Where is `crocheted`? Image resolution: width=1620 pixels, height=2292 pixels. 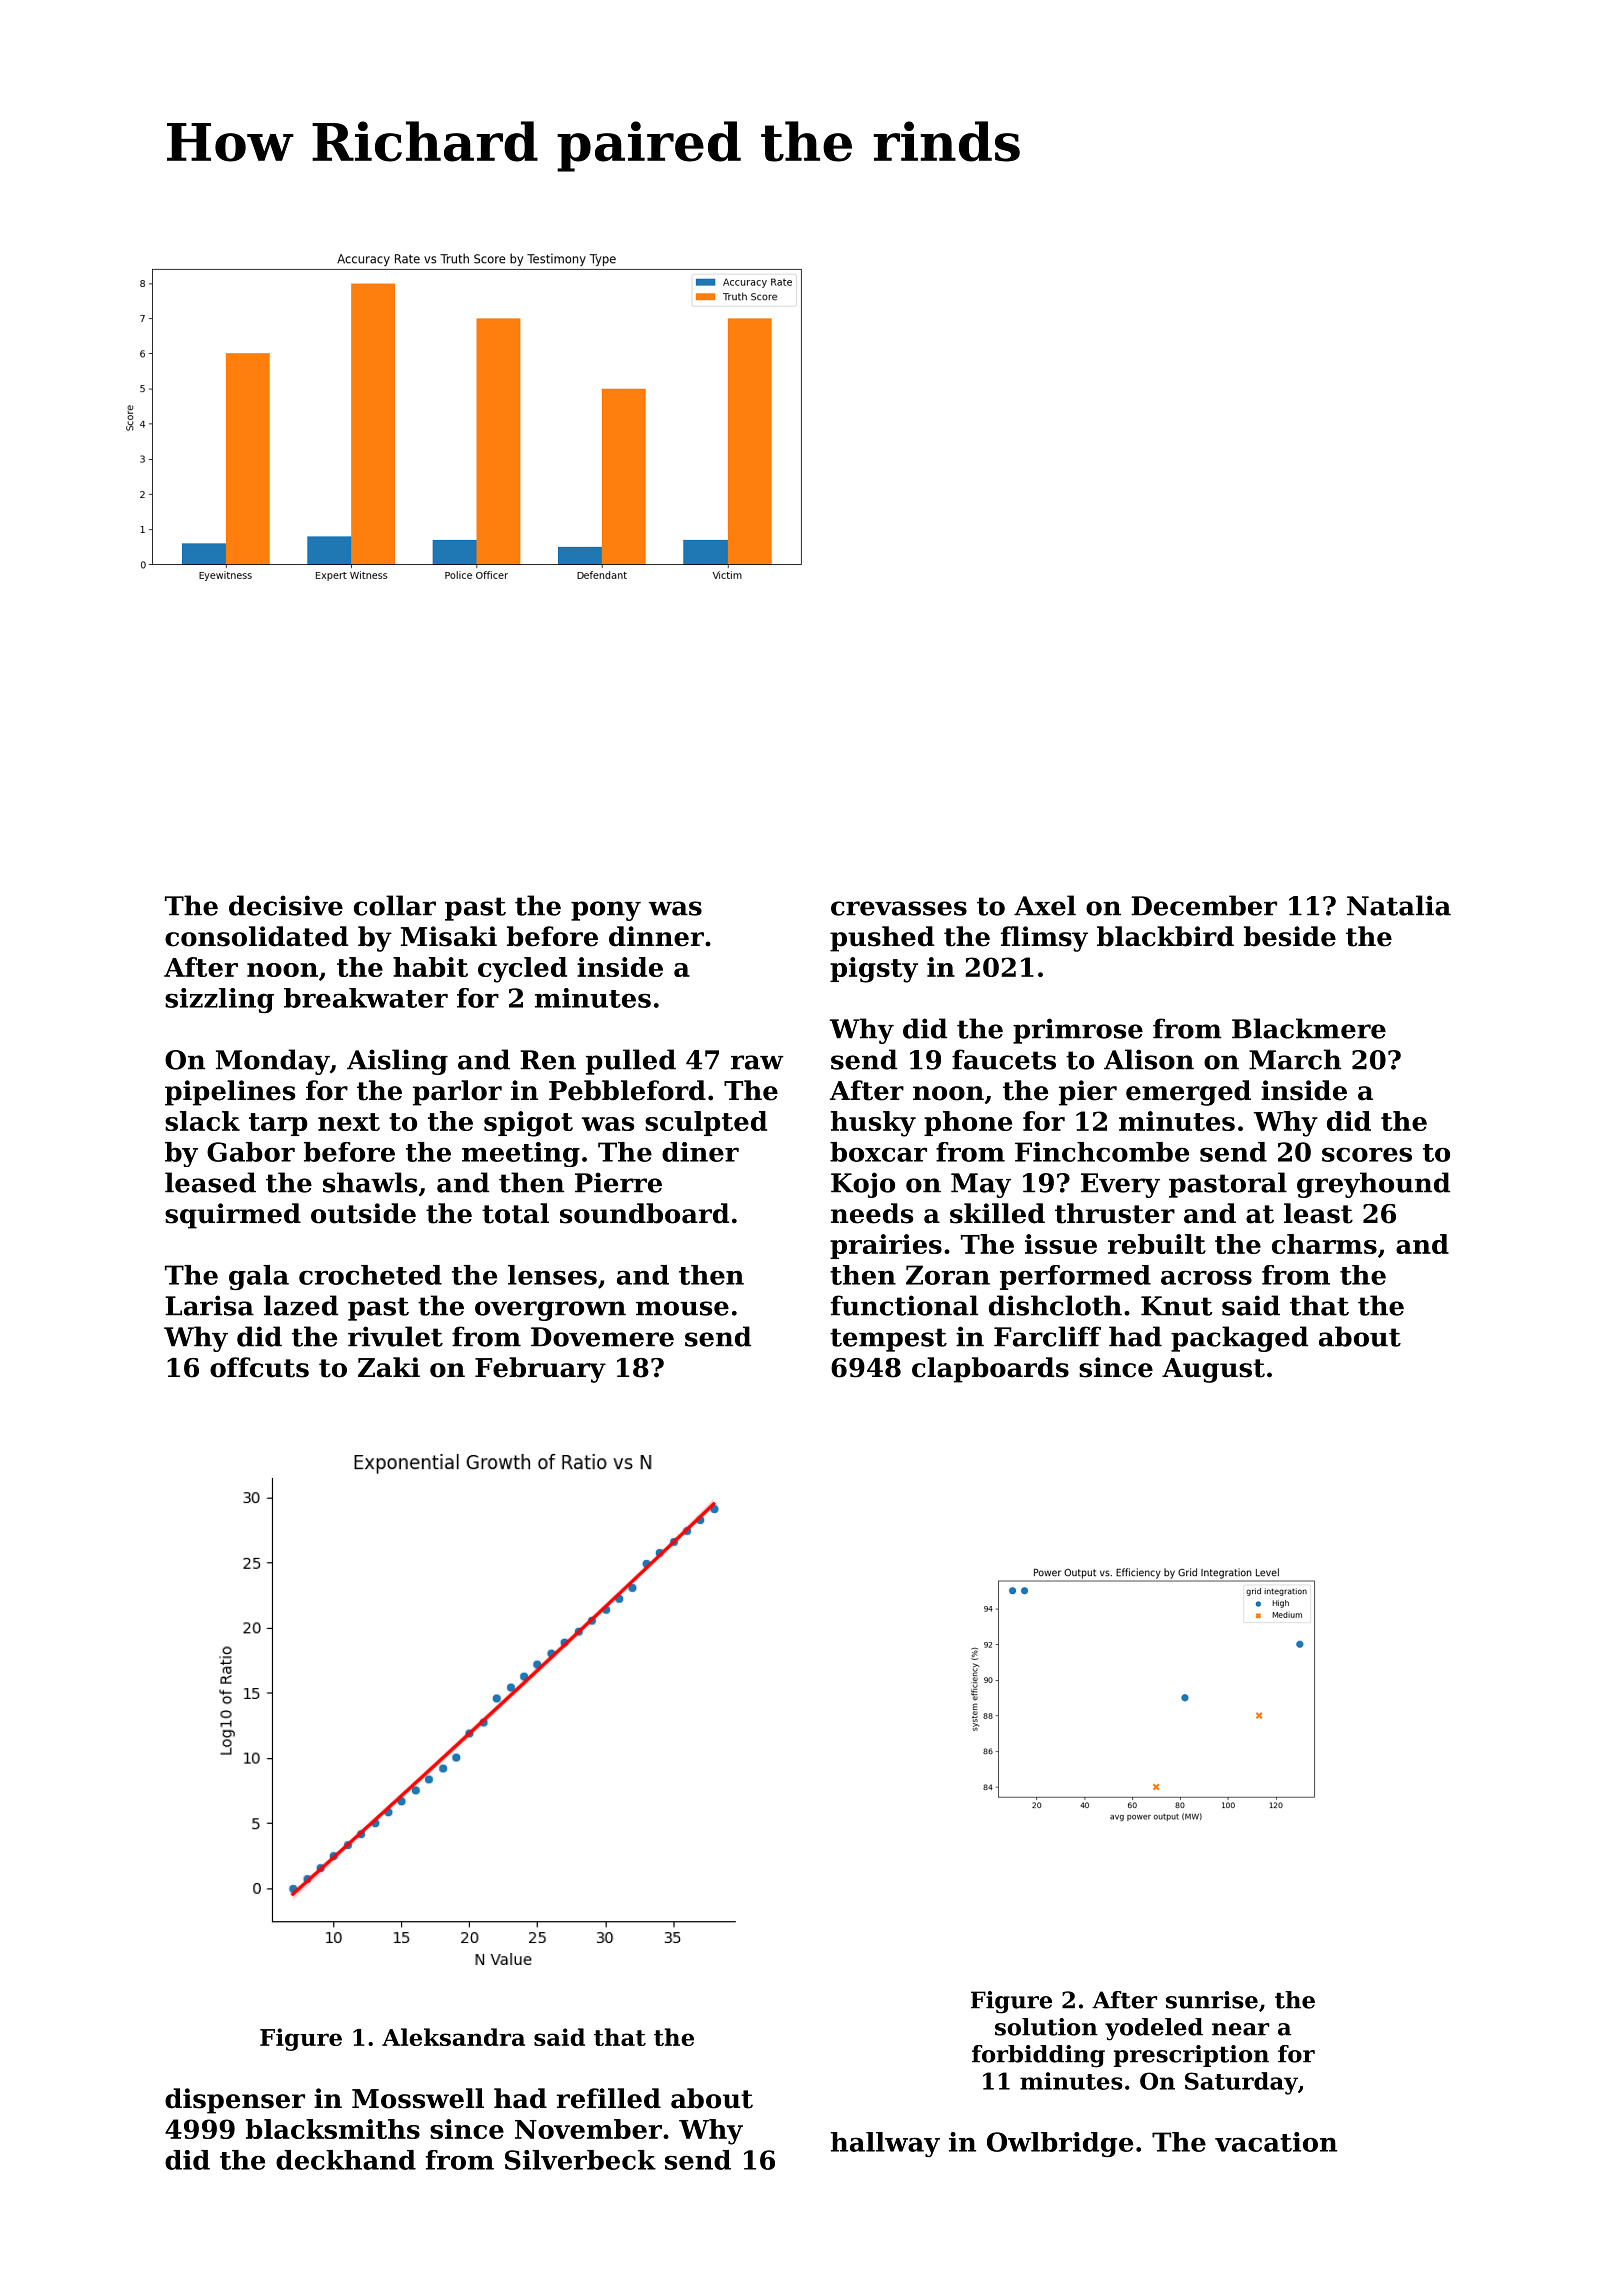 crocheted is located at coordinates (370, 1275).
